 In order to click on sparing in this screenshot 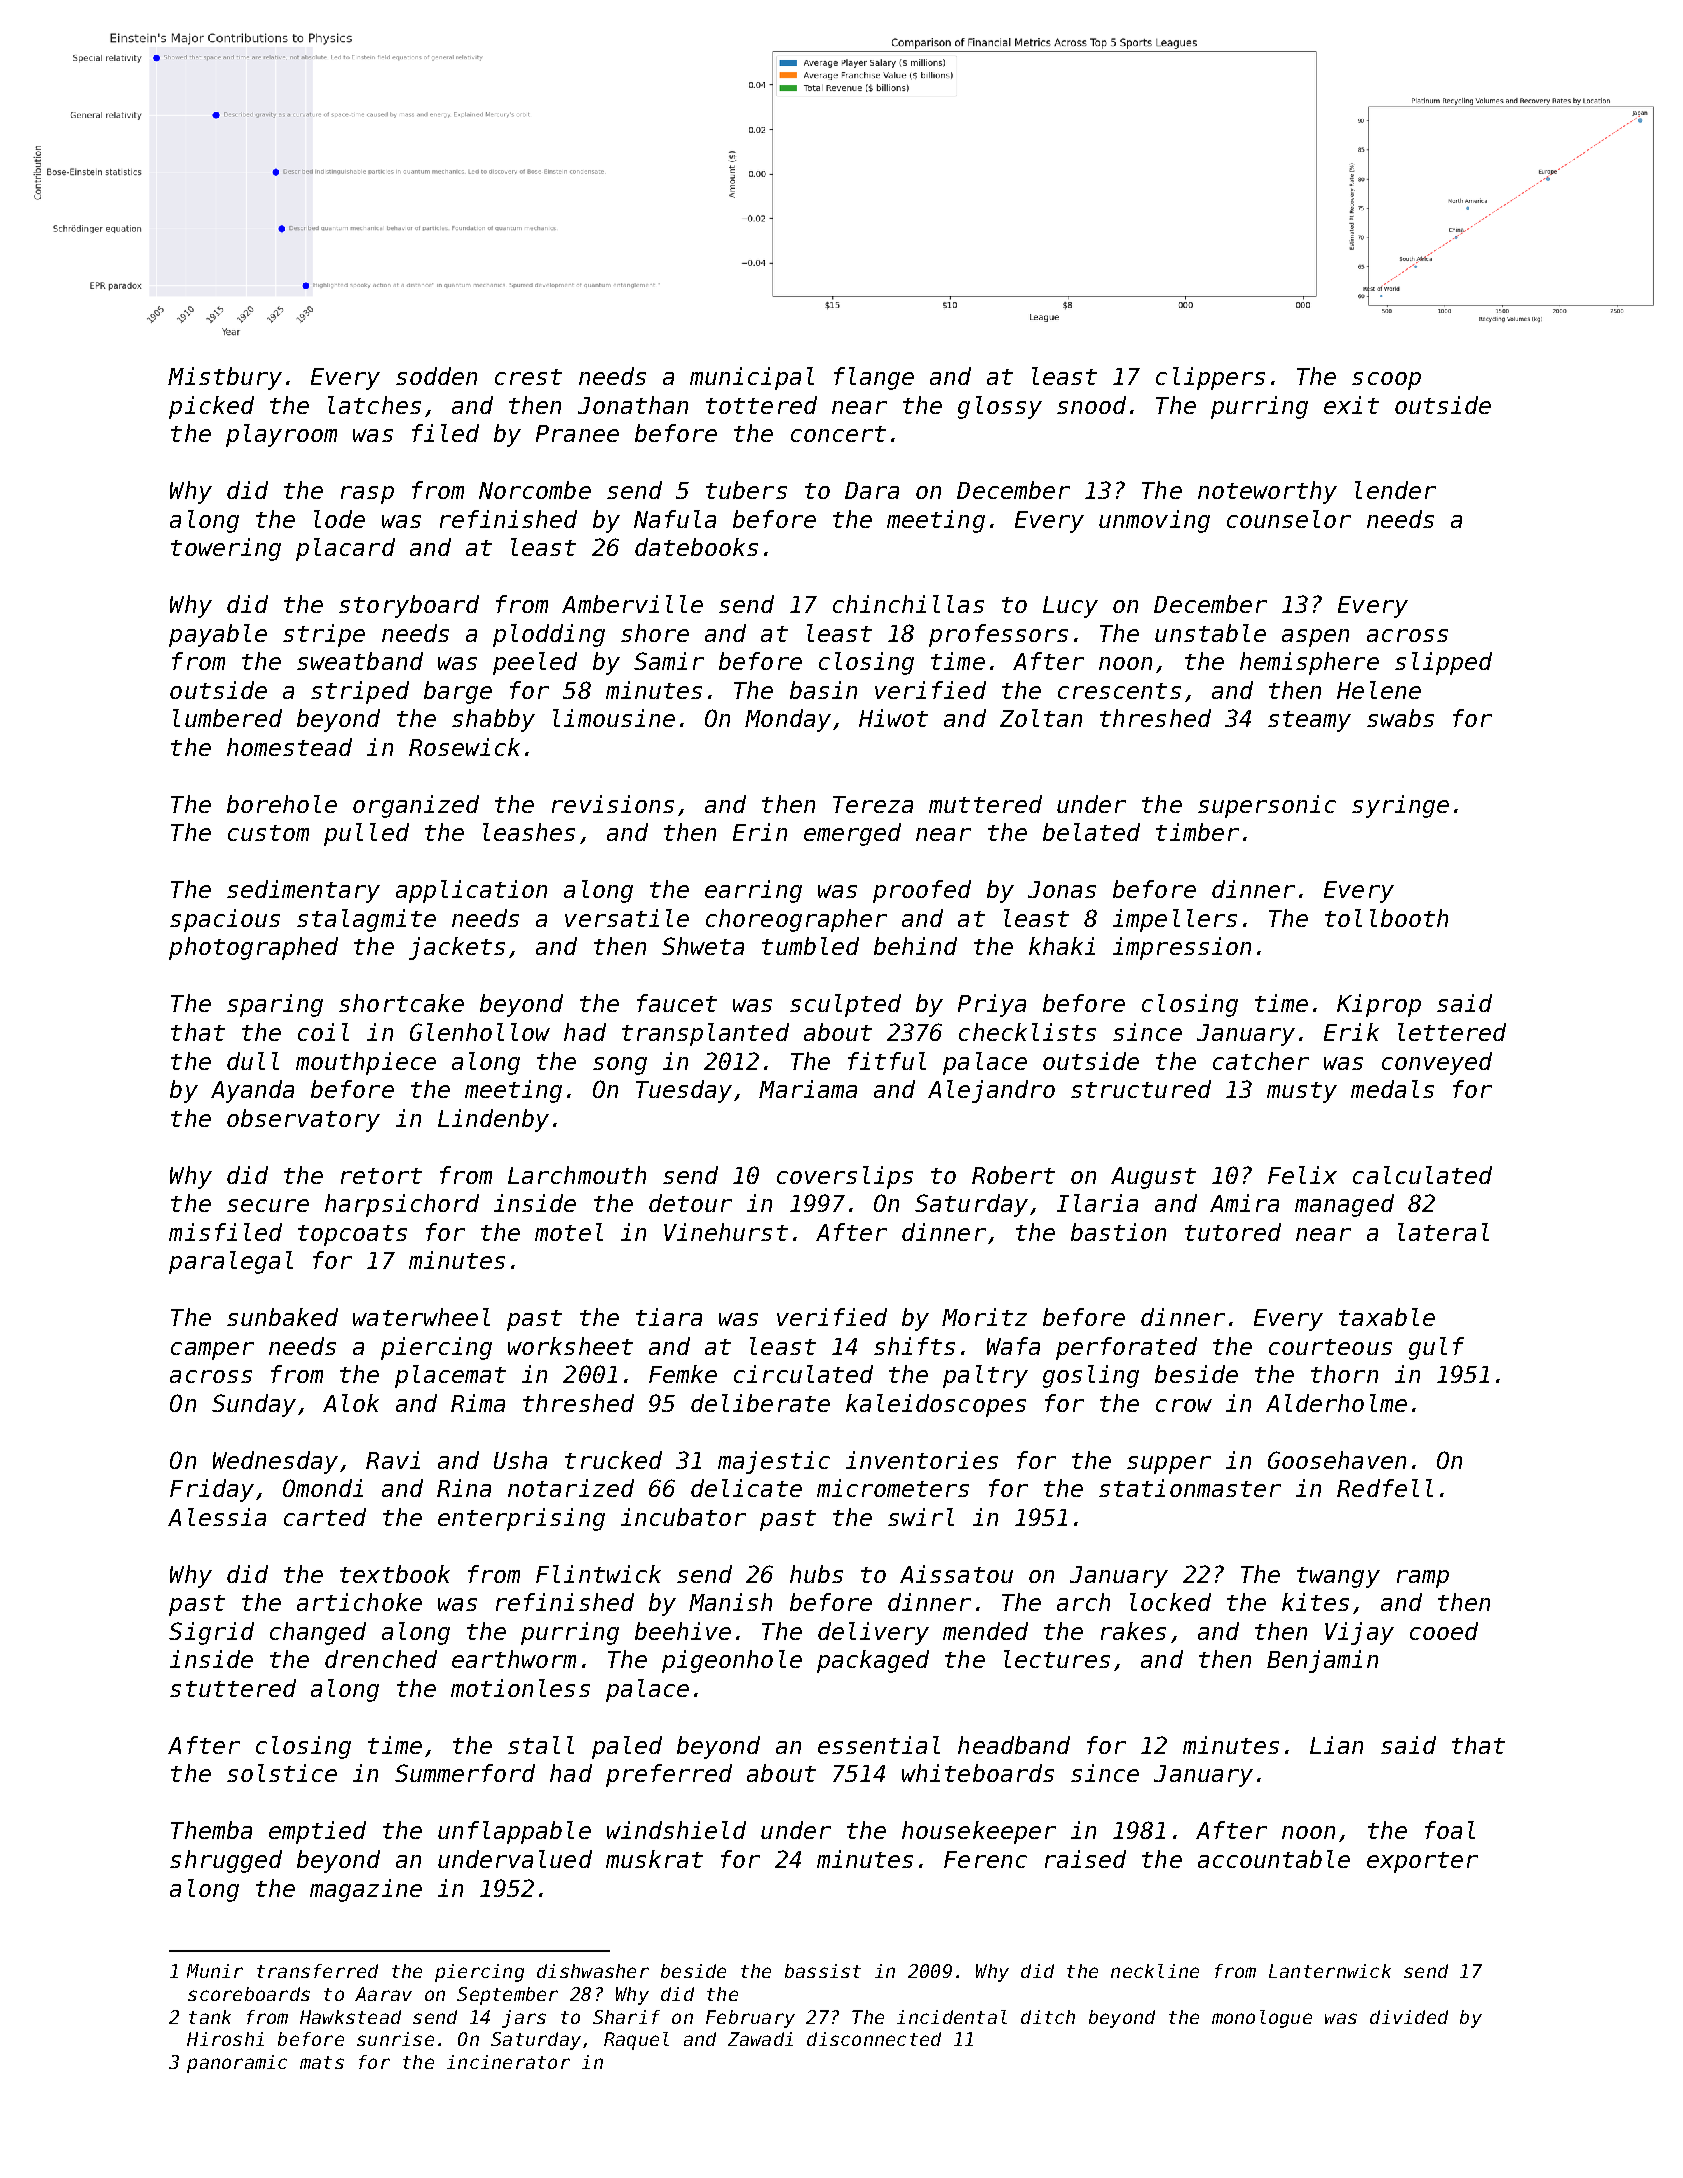, I will do `click(275, 1005)`.
